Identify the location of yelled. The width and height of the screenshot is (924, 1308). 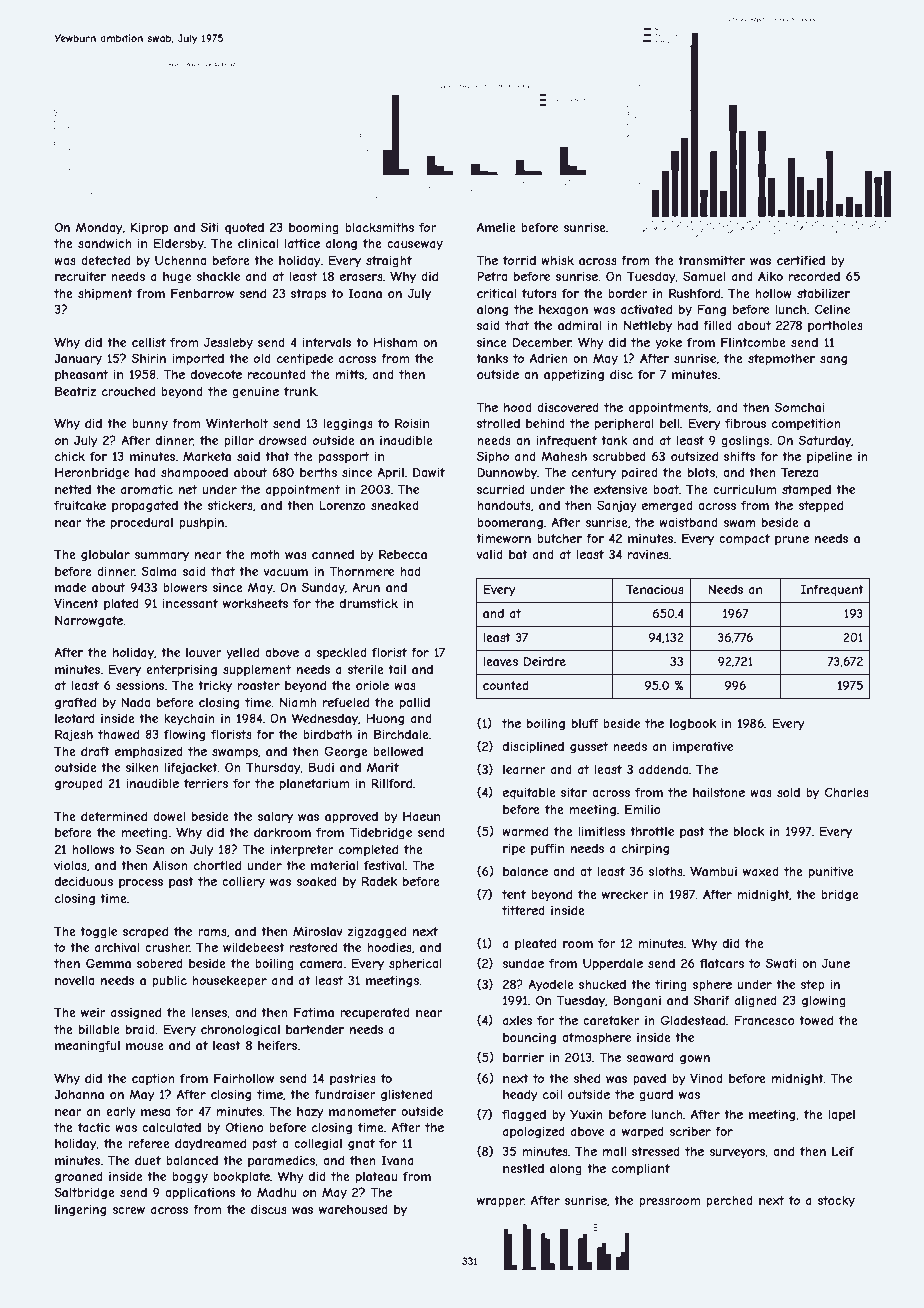
(242, 653).
